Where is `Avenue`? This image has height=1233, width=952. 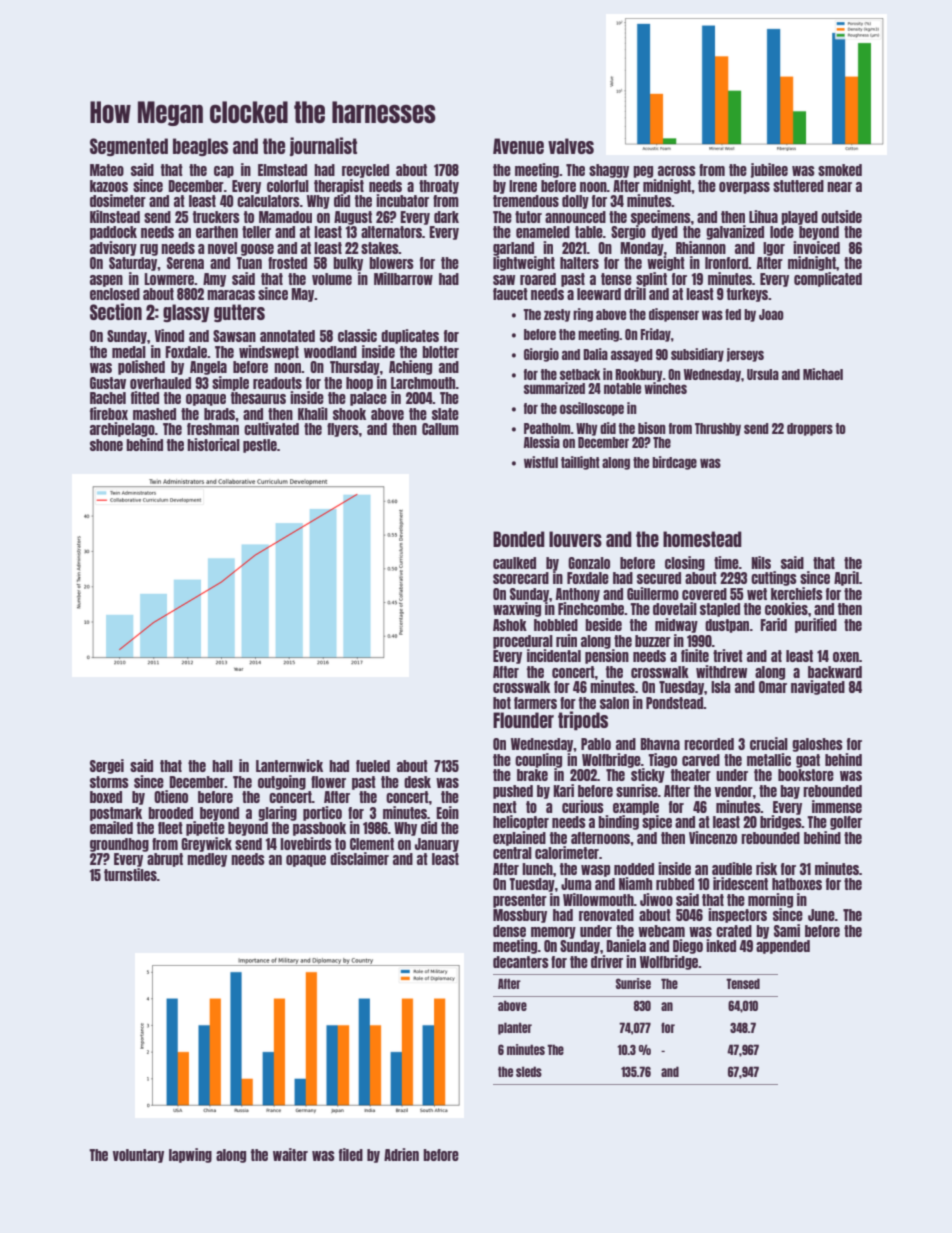
Avenue is located at coordinates (518, 146).
